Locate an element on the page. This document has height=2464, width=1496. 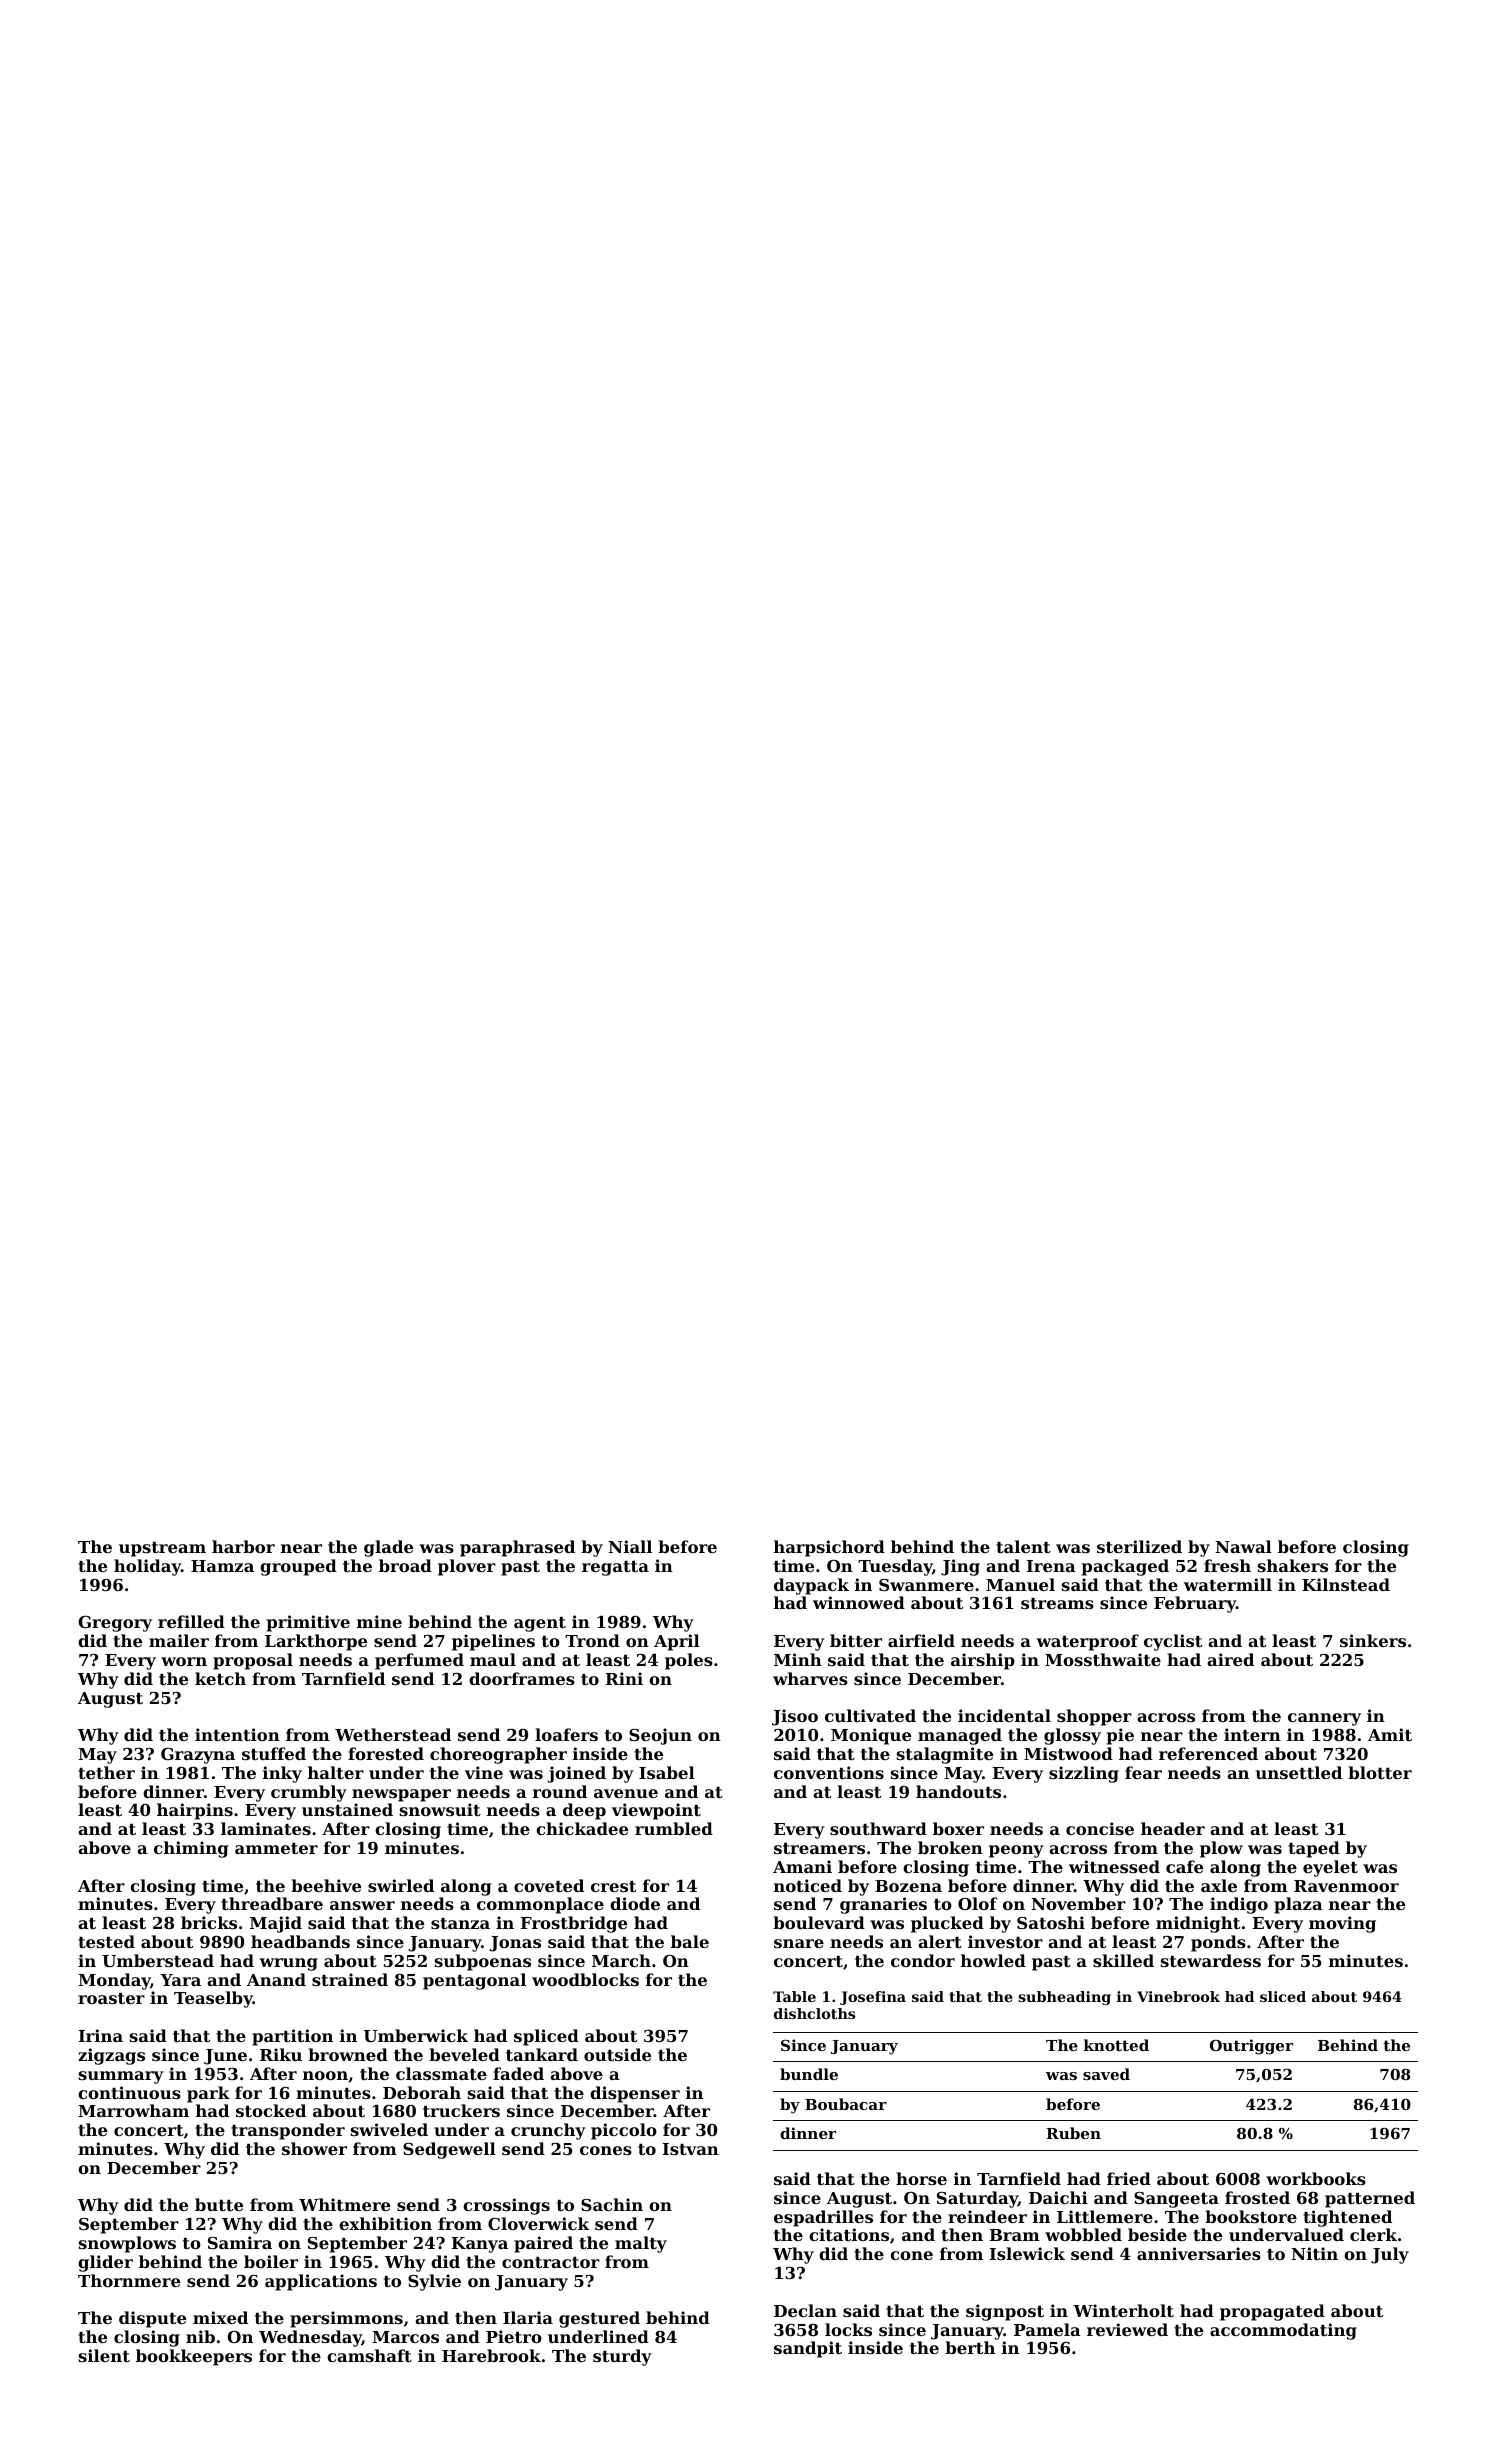
Josefina is located at coordinates (873, 1998).
